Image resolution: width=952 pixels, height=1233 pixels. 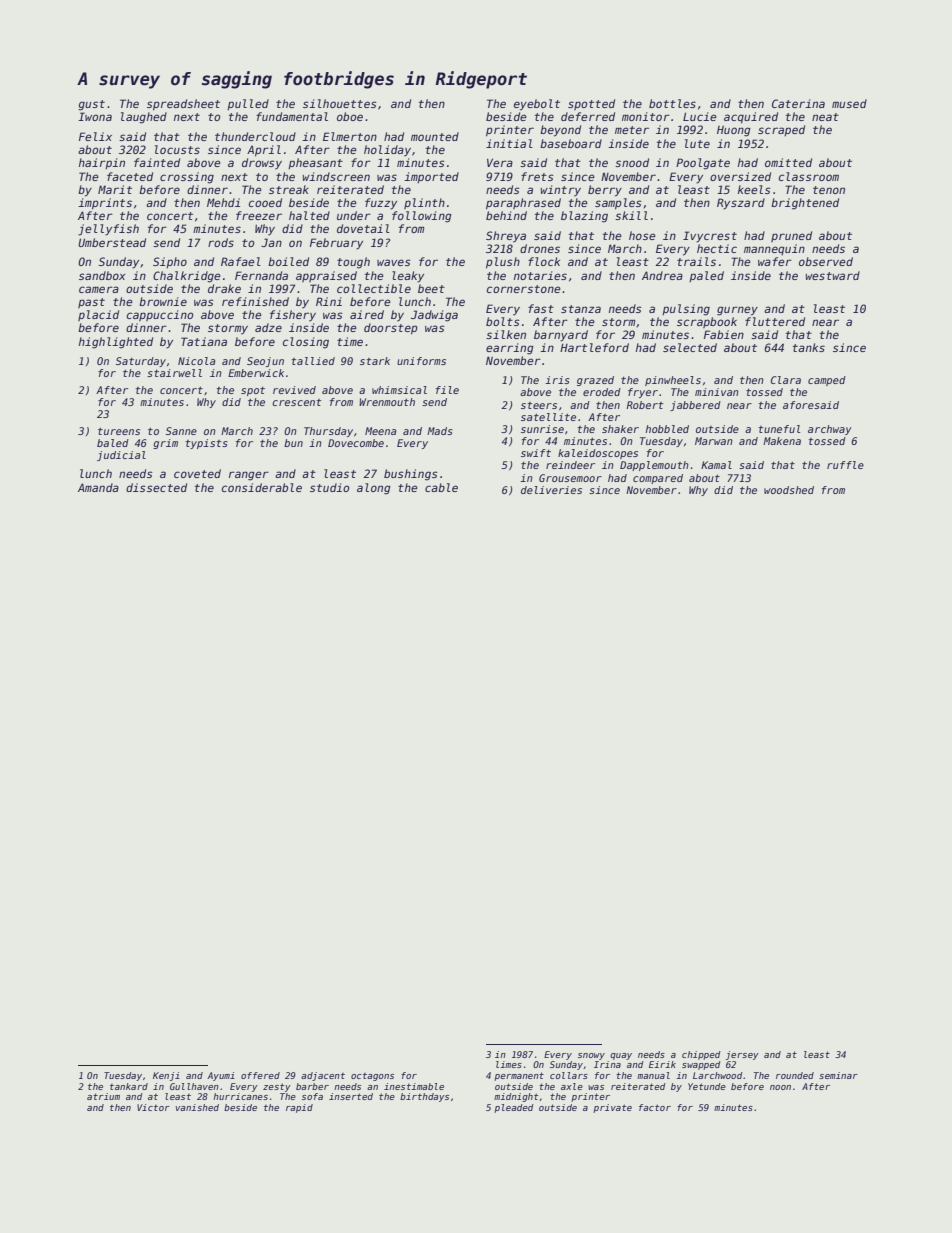 I want to click on private, so click(x=612, y=1108).
